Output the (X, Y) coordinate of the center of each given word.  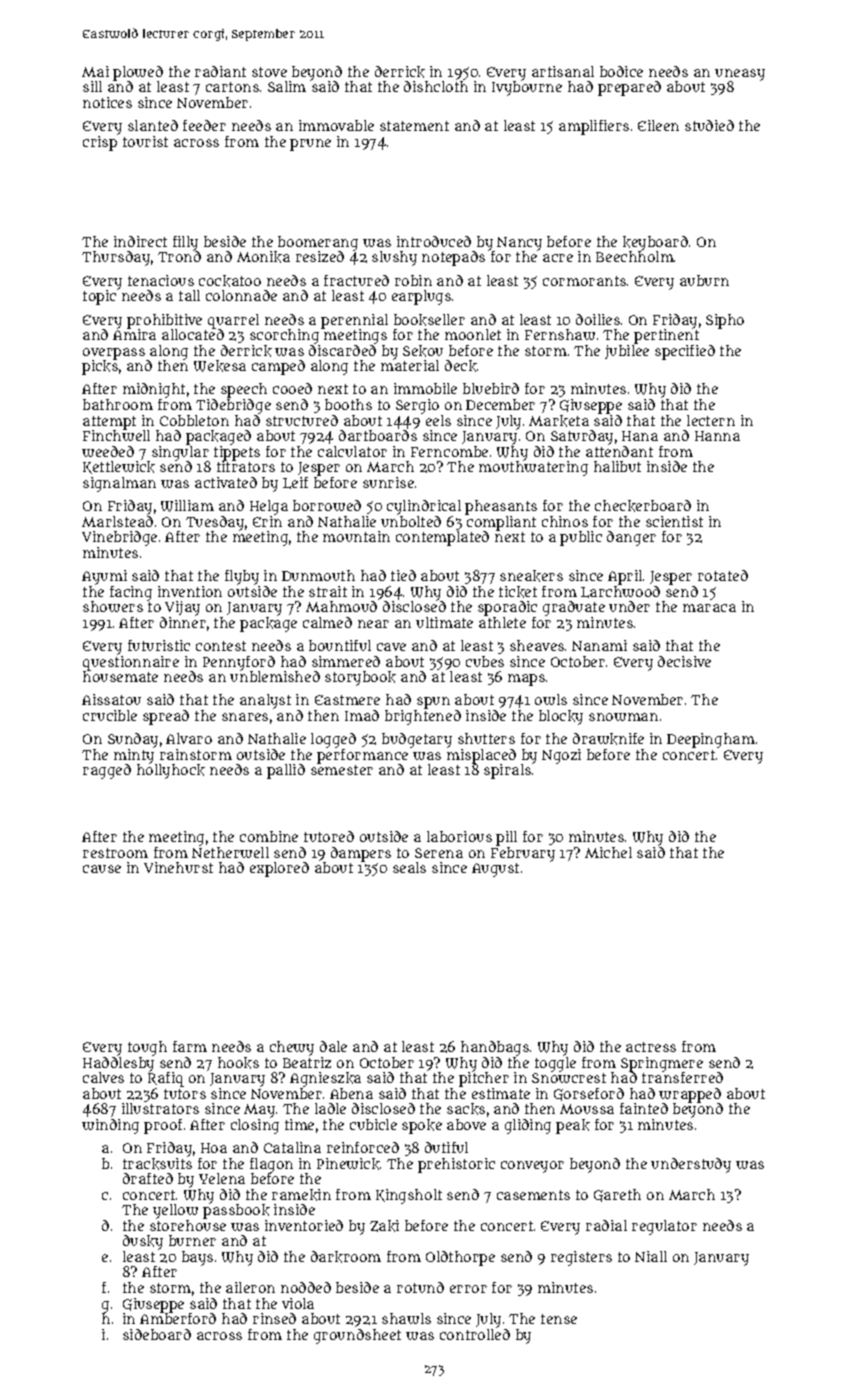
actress (651, 1047)
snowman (623, 717)
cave (391, 647)
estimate (501, 1093)
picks (100, 367)
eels (438, 420)
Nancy (519, 244)
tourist (145, 141)
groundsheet (357, 1336)
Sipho (725, 321)
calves (103, 1077)
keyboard (655, 243)
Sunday (133, 740)
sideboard (157, 1334)
